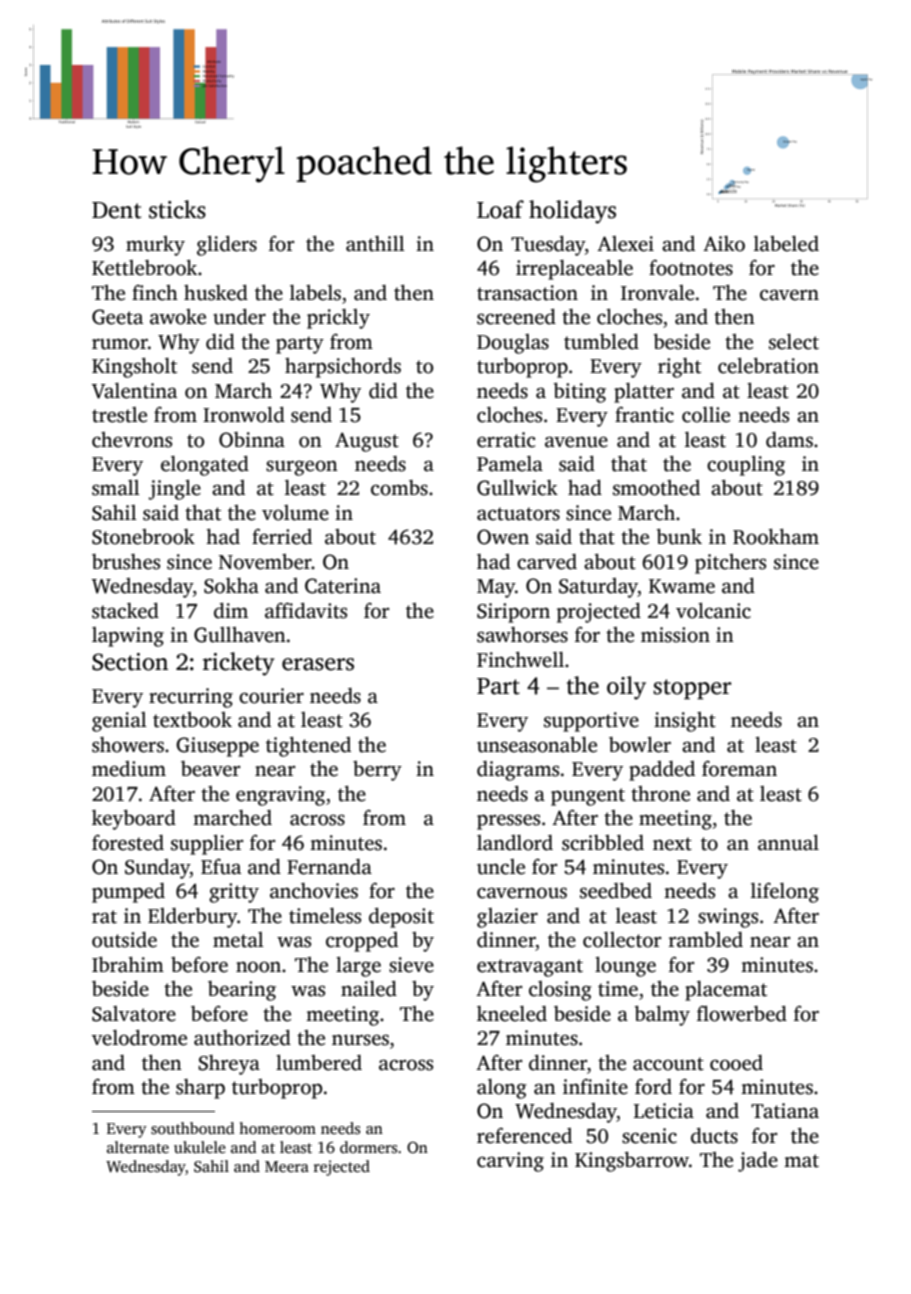  What do you see at coordinates (502, 1089) in the screenshot?
I see `along` at bounding box center [502, 1089].
